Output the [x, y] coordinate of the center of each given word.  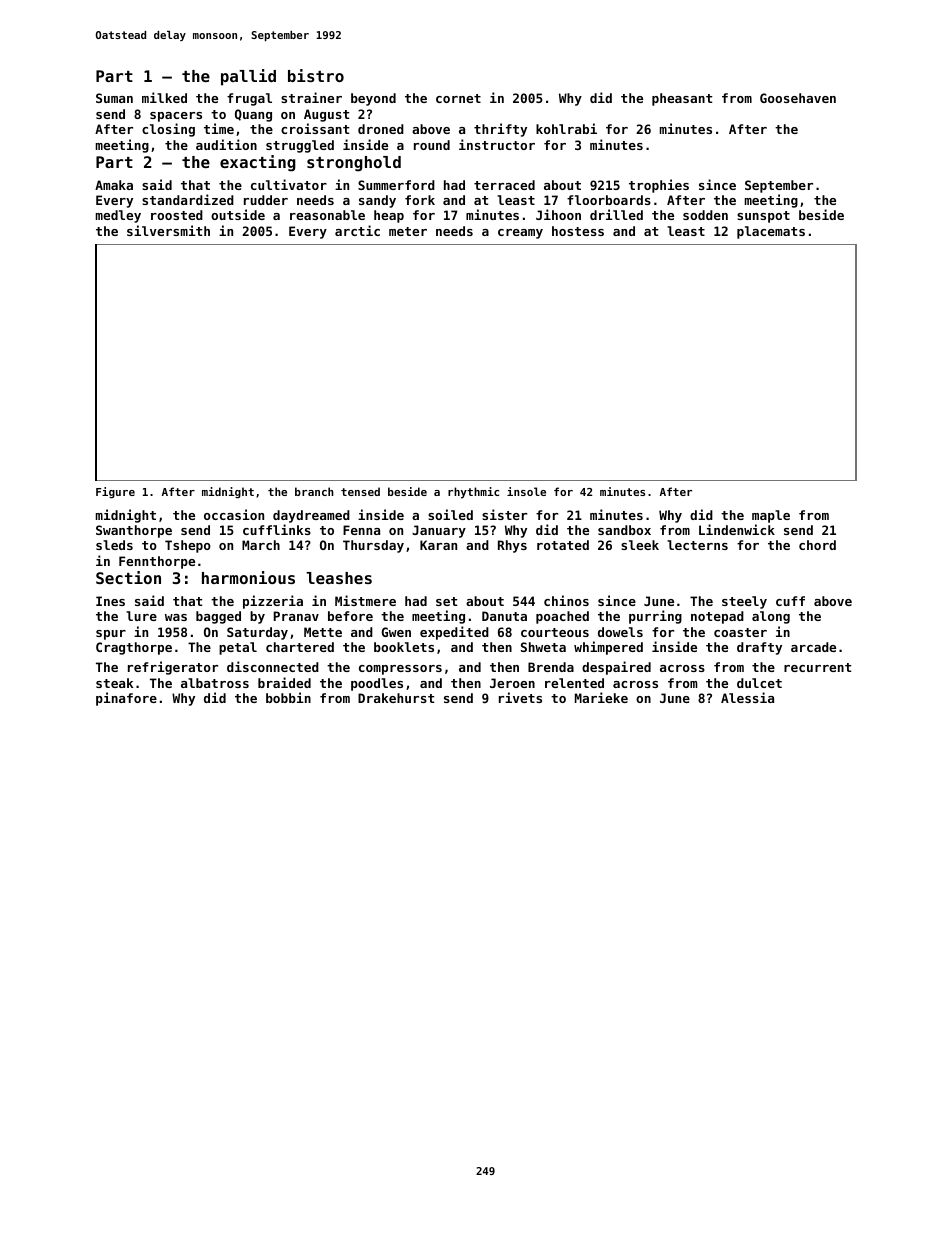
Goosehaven [798, 98]
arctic [357, 230]
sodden [705, 215]
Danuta [504, 616]
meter [408, 231]
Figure [115, 493]
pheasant [682, 99]
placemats [771, 232]
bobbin [288, 697]
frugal [249, 99]
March [261, 545]
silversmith [168, 230]
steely [744, 602]
